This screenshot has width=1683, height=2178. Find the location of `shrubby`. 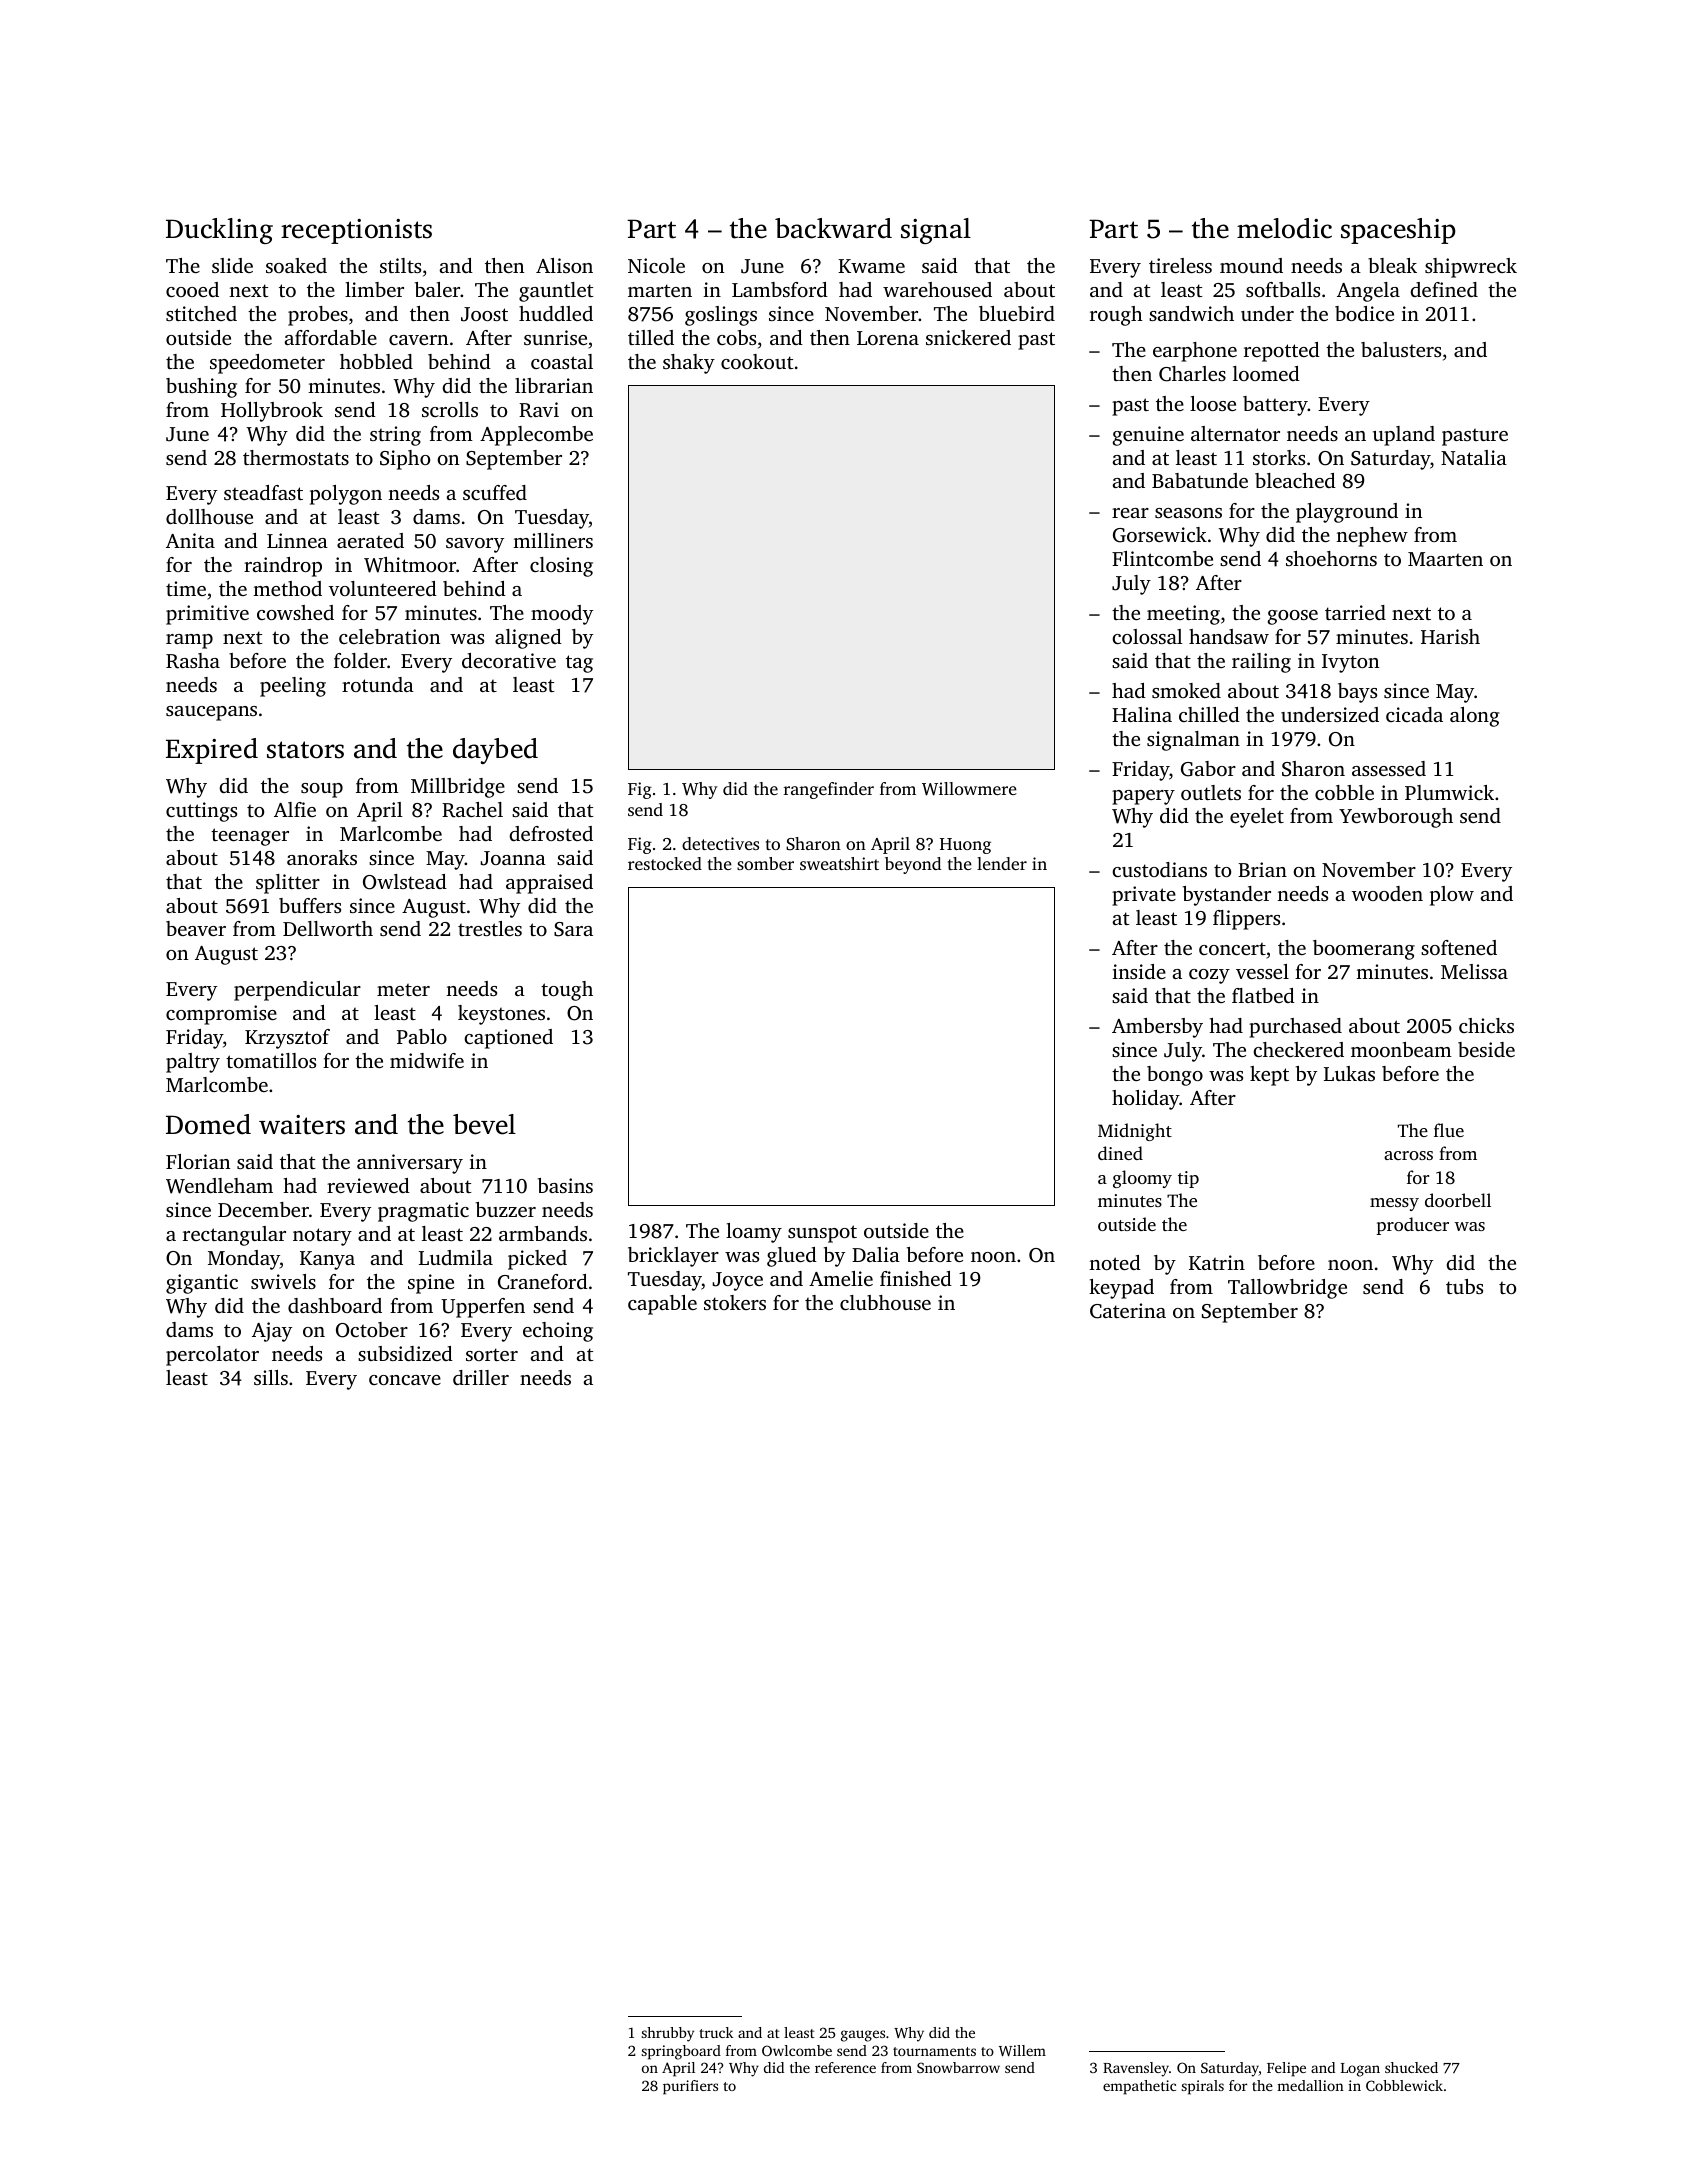

shrubby is located at coordinates (668, 2034).
